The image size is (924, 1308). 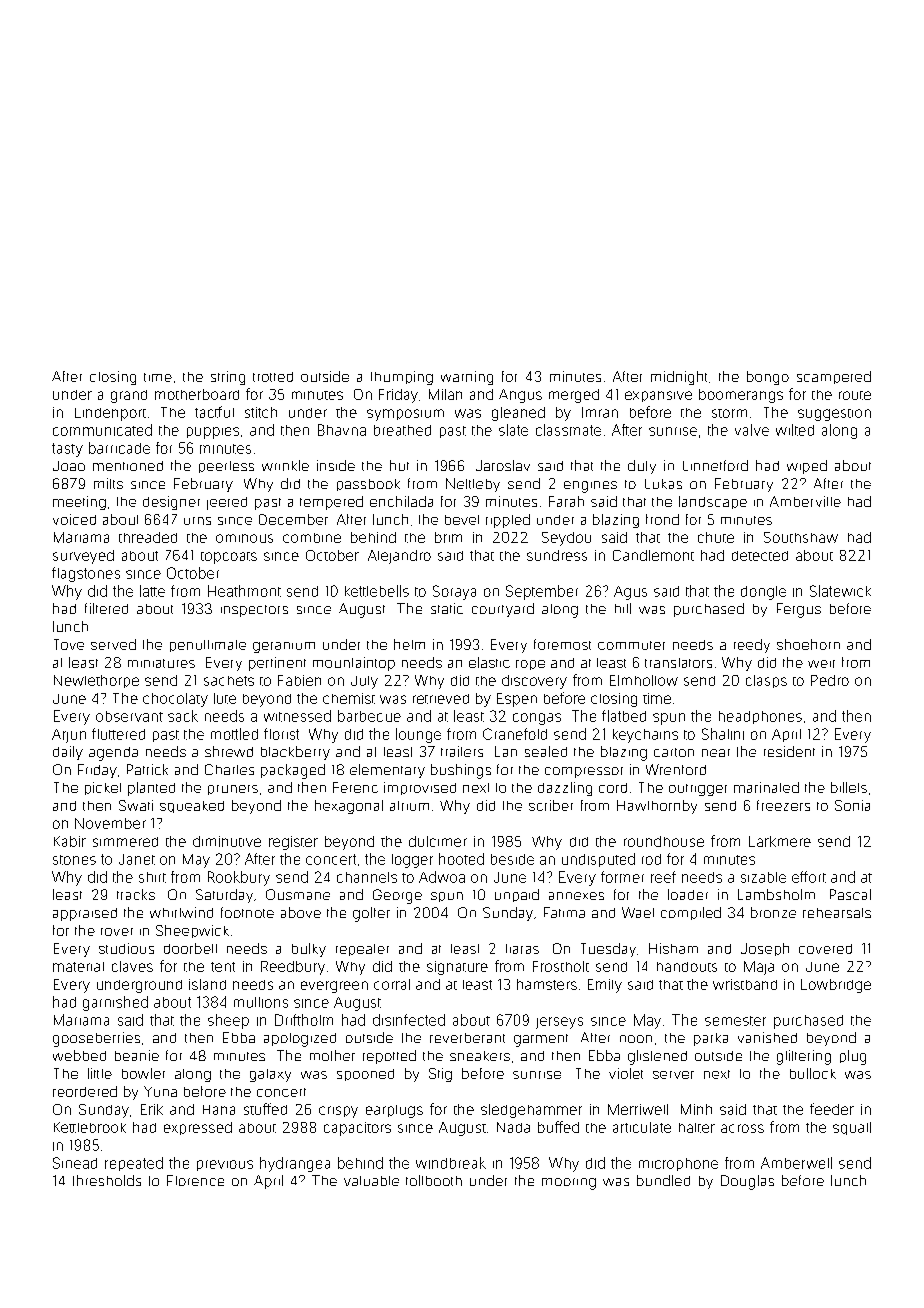 What do you see at coordinates (566, 501) in the screenshot?
I see `Farah` at bounding box center [566, 501].
